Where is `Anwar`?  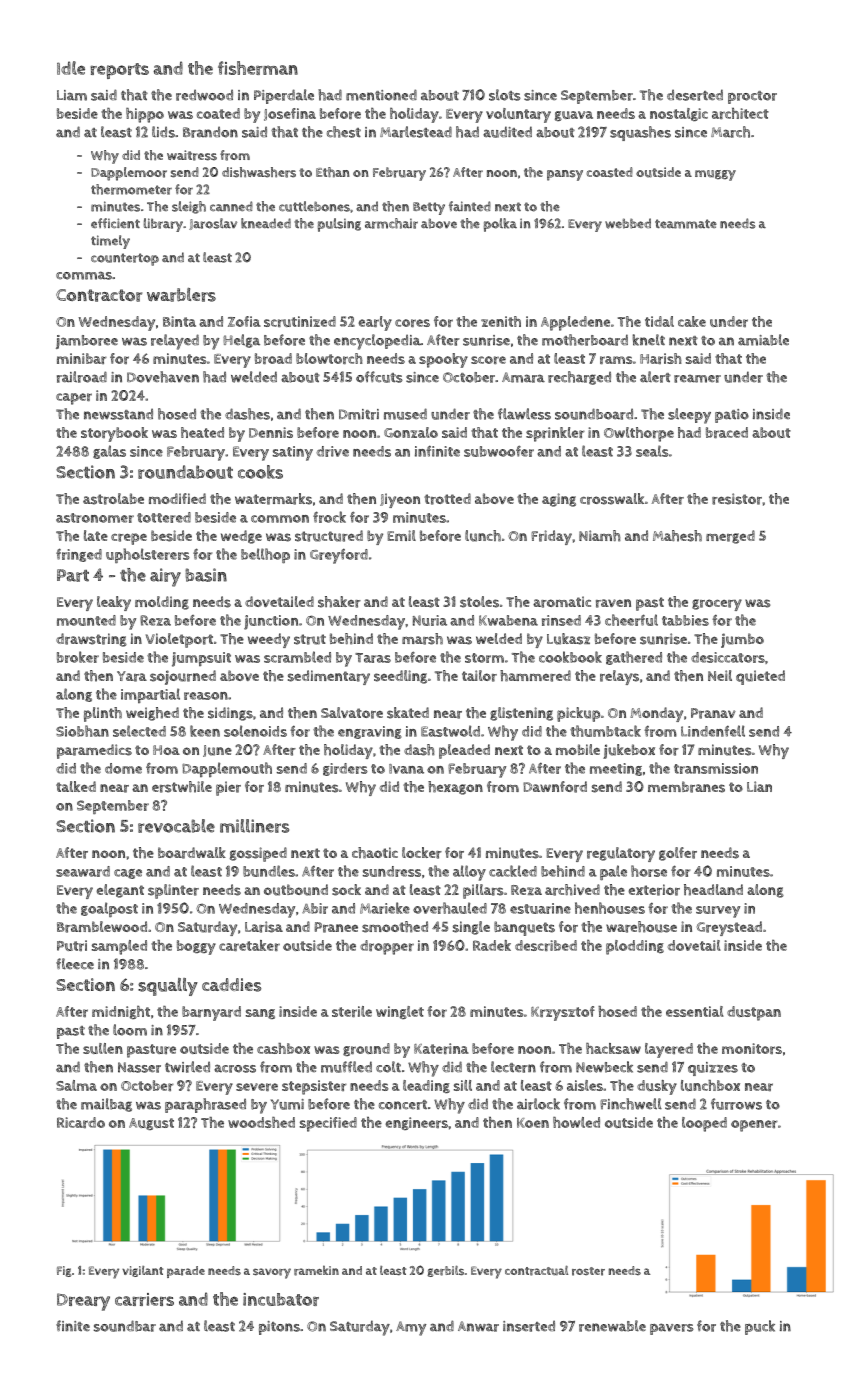 Anwar is located at coordinates (478, 1326).
